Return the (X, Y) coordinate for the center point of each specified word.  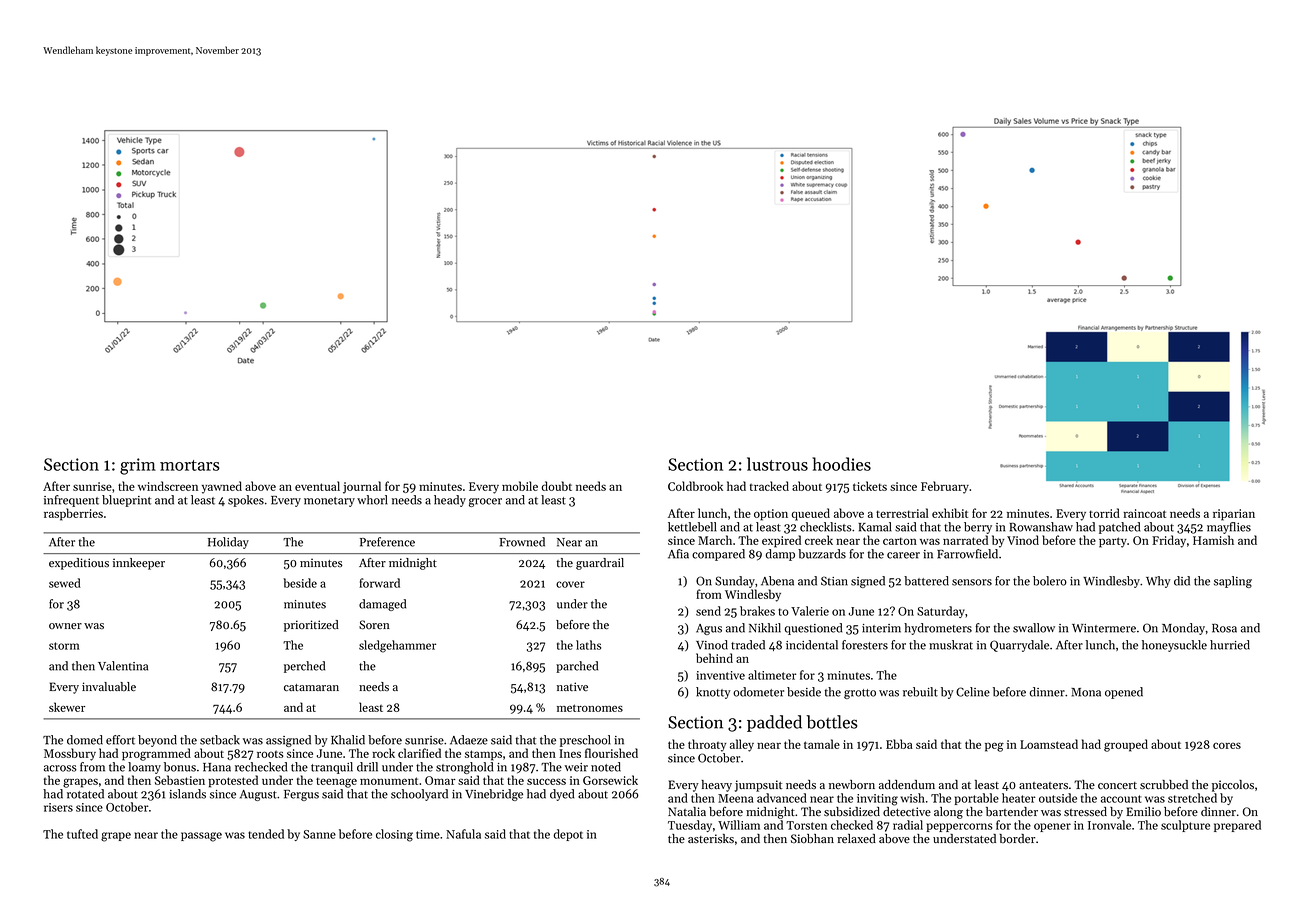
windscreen (168, 486)
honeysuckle (1174, 646)
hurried (1230, 645)
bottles (831, 722)
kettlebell (692, 527)
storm (64, 646)
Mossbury (70, 754)
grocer (485, 502)
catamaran (311, 688)
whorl (372, 500)
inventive (721, 675)
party (1113, 542)
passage (201, 837)
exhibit (950, 513)
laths (588, 645)
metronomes (590, 708)
